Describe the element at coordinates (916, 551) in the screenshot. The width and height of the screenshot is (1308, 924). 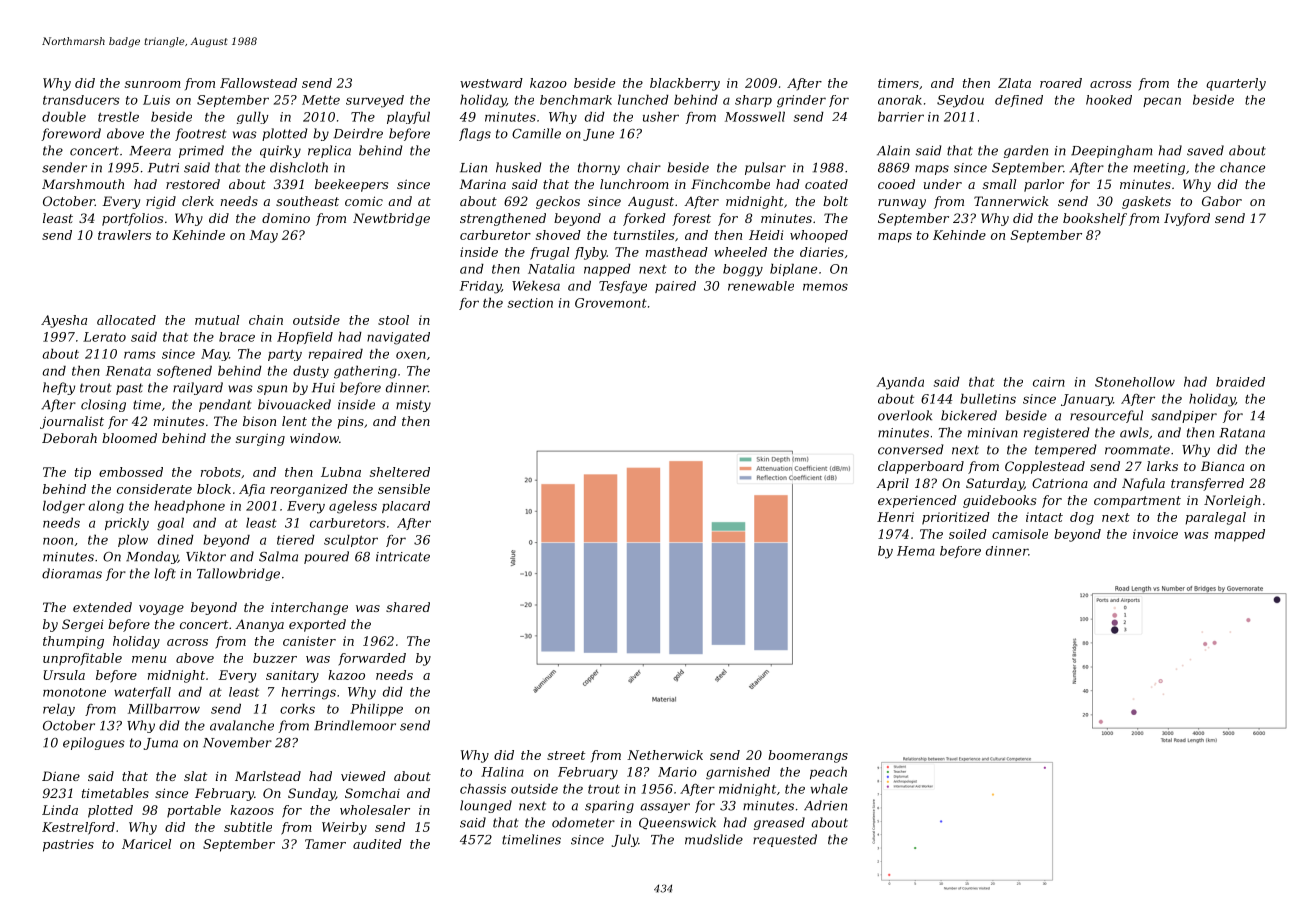
I see `Hema` at that location.
